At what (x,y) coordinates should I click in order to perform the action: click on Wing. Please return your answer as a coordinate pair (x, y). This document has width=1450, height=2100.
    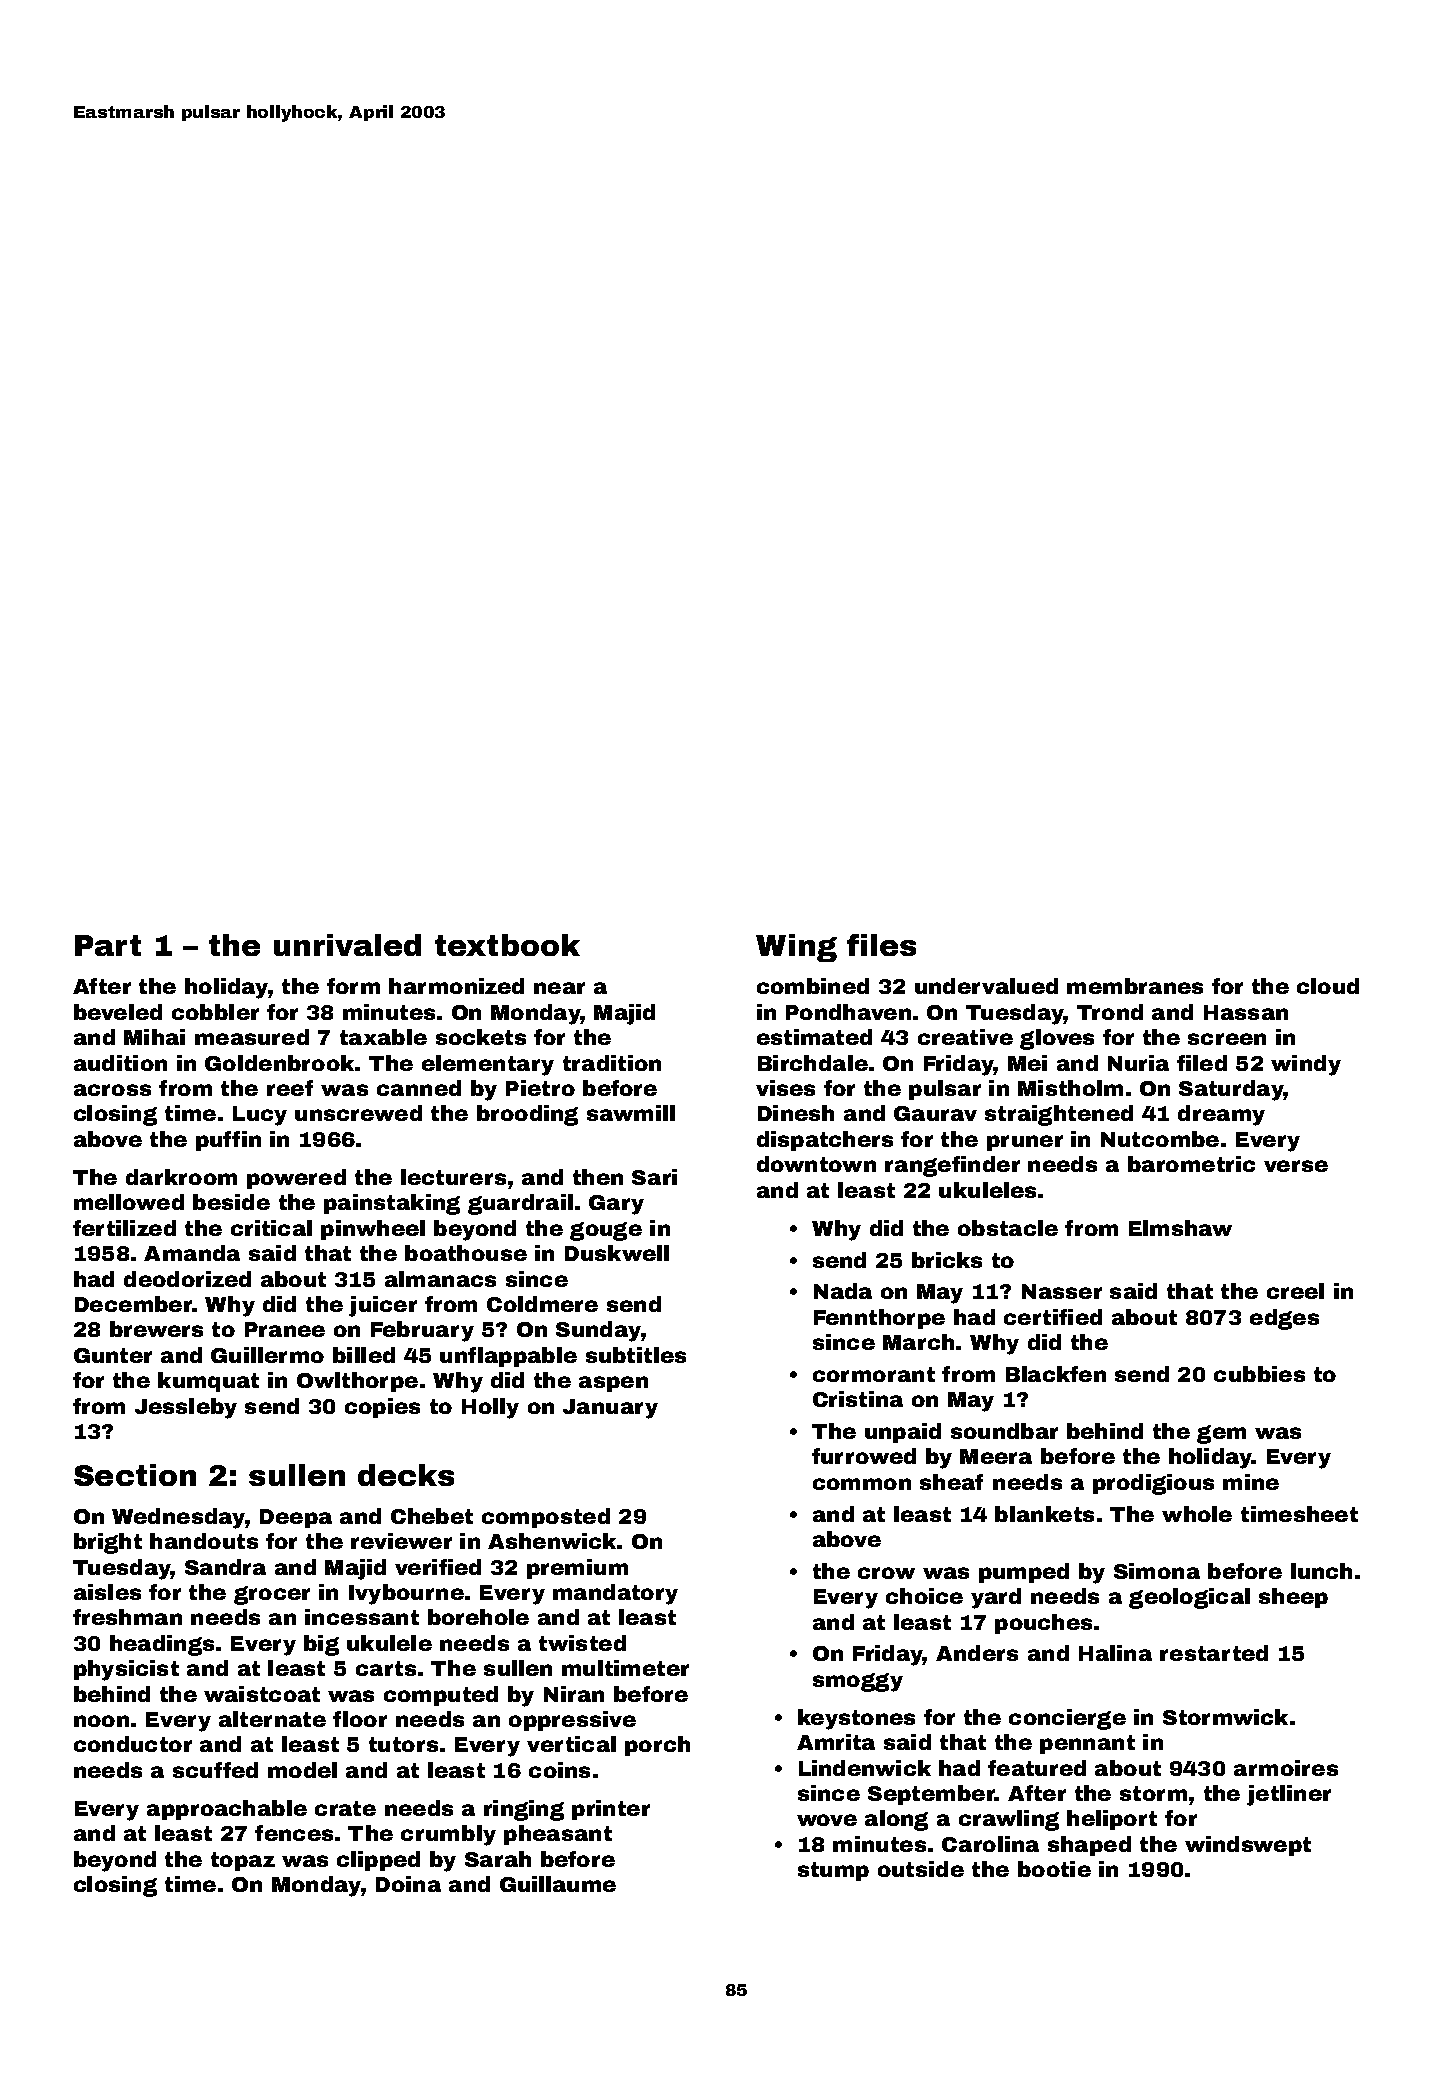
    Looking at the image, I should click on (796, 948).
